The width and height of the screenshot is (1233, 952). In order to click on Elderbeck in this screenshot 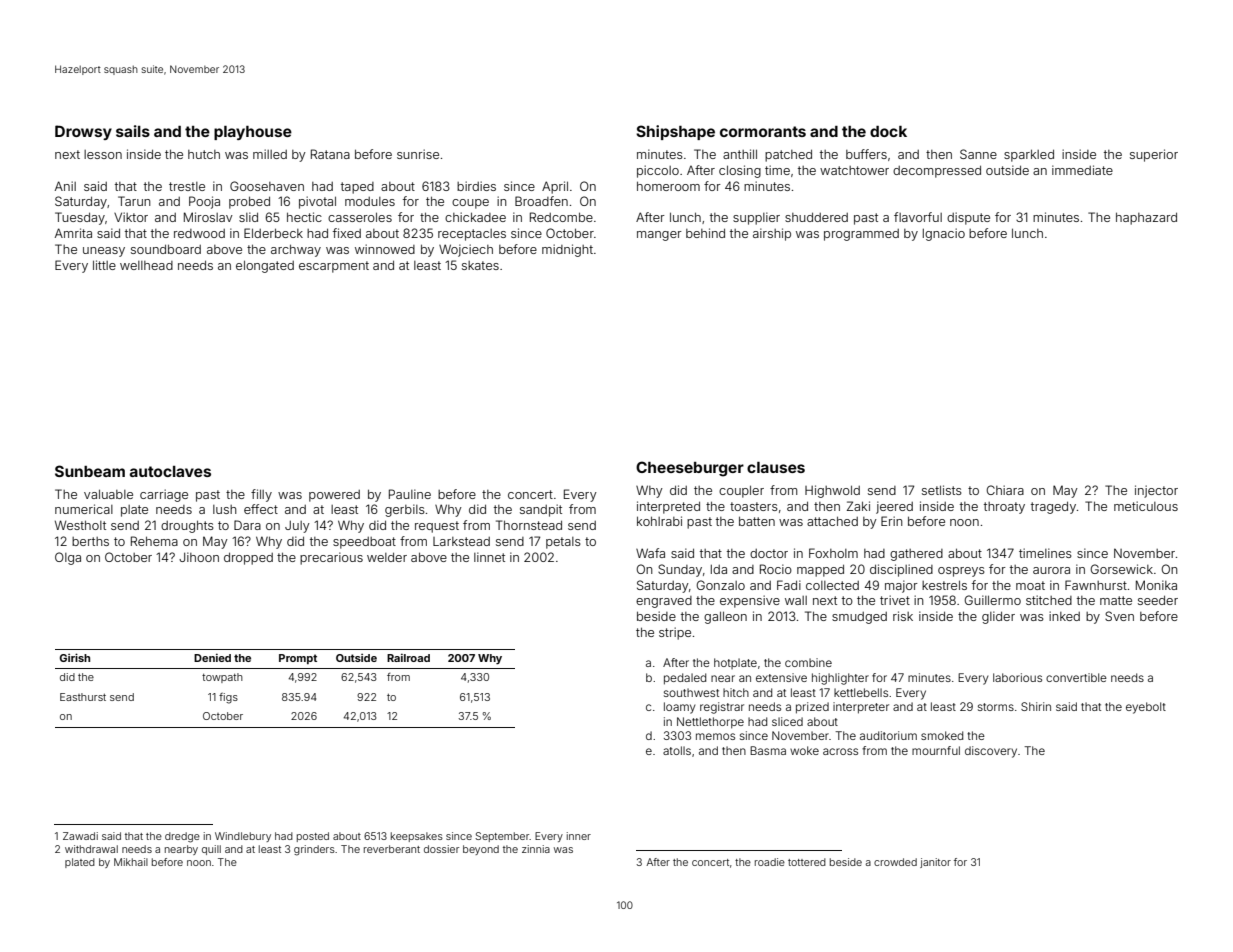, I will do `click(273, 233)`.
